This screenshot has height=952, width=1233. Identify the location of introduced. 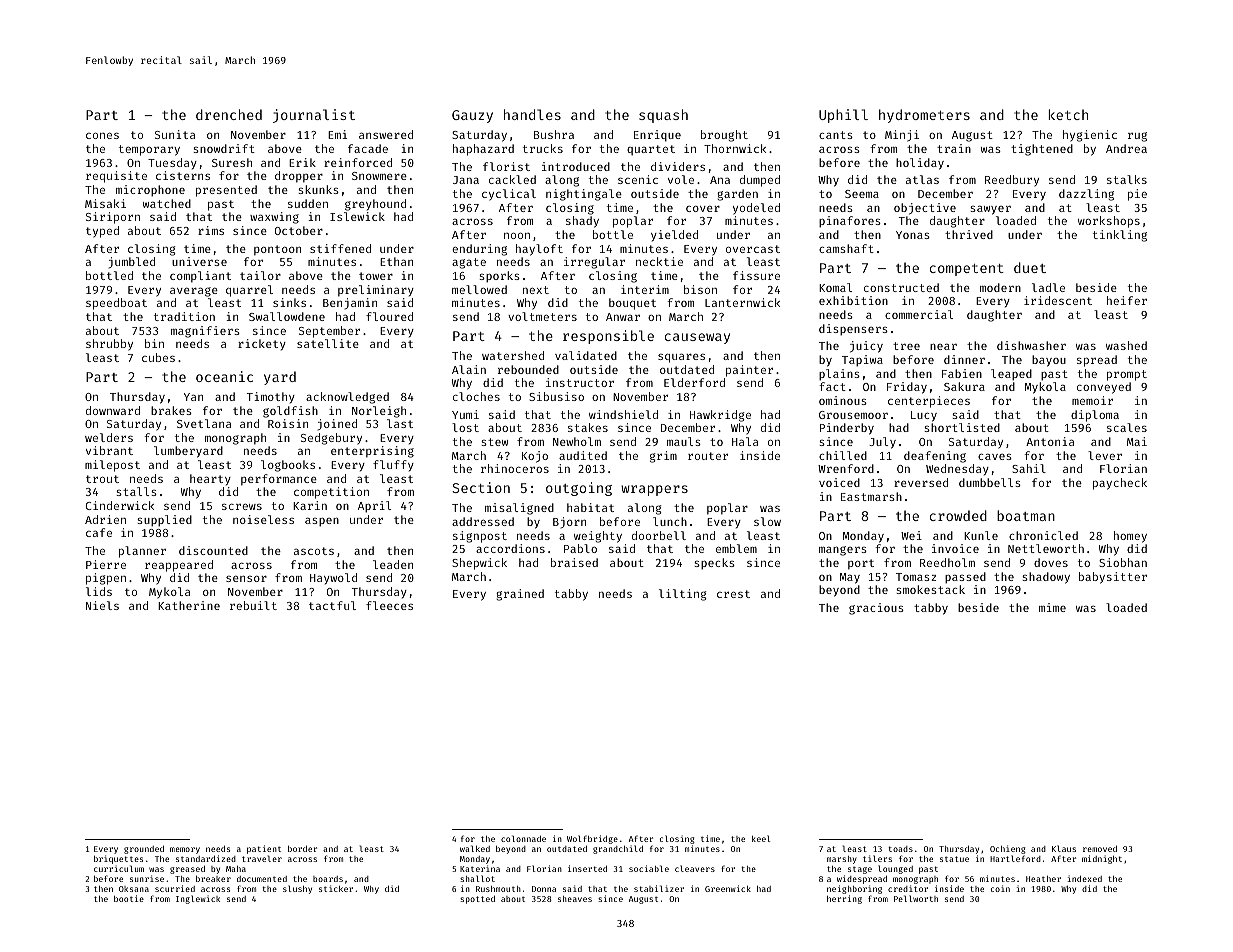
(576, 166).
